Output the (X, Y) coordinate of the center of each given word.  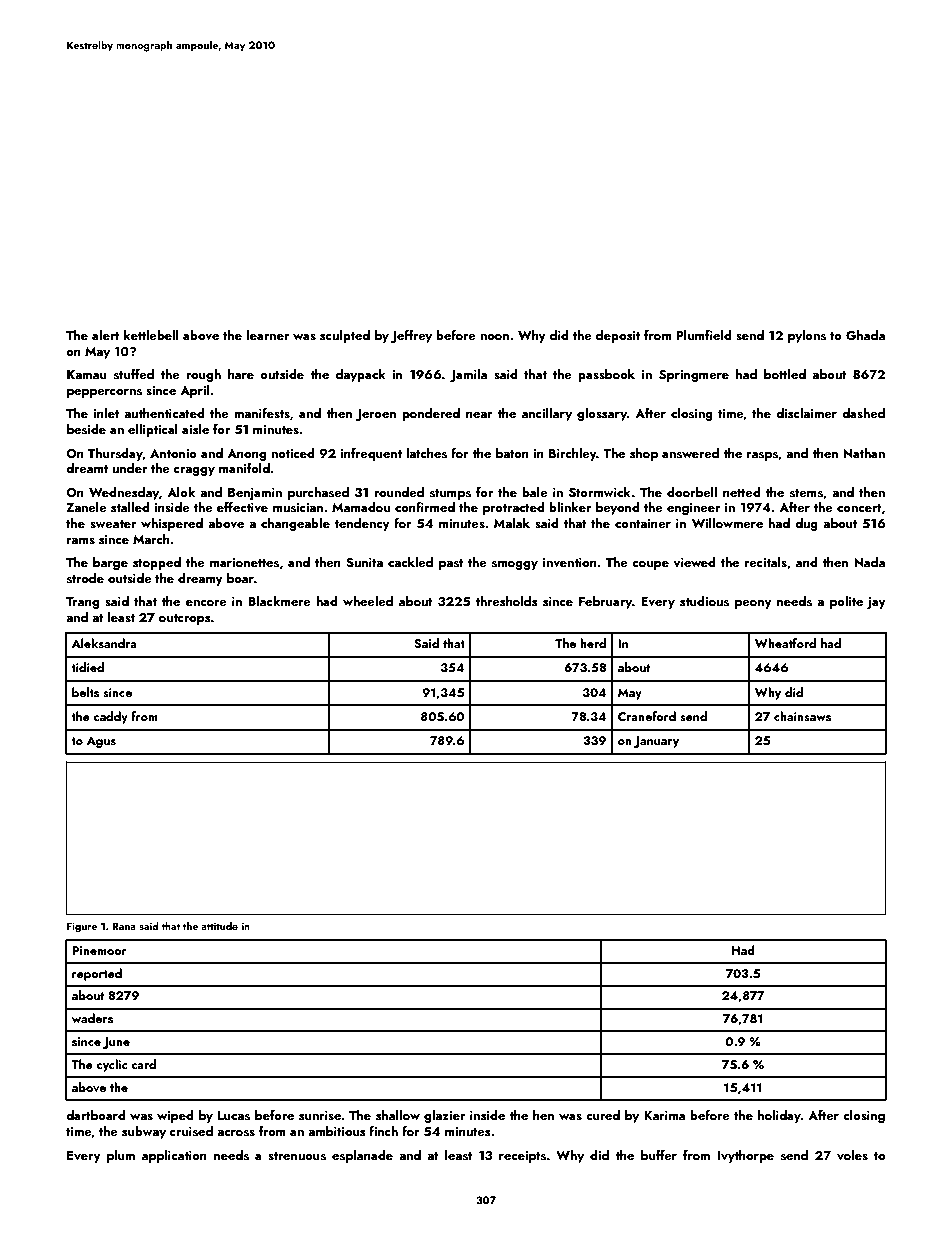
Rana (124, 926)
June (116, 1043)
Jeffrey (411, 336)
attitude (219, 926)
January (656, 742)
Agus (101, 742)
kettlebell (151, 335)
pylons (807, 336)
